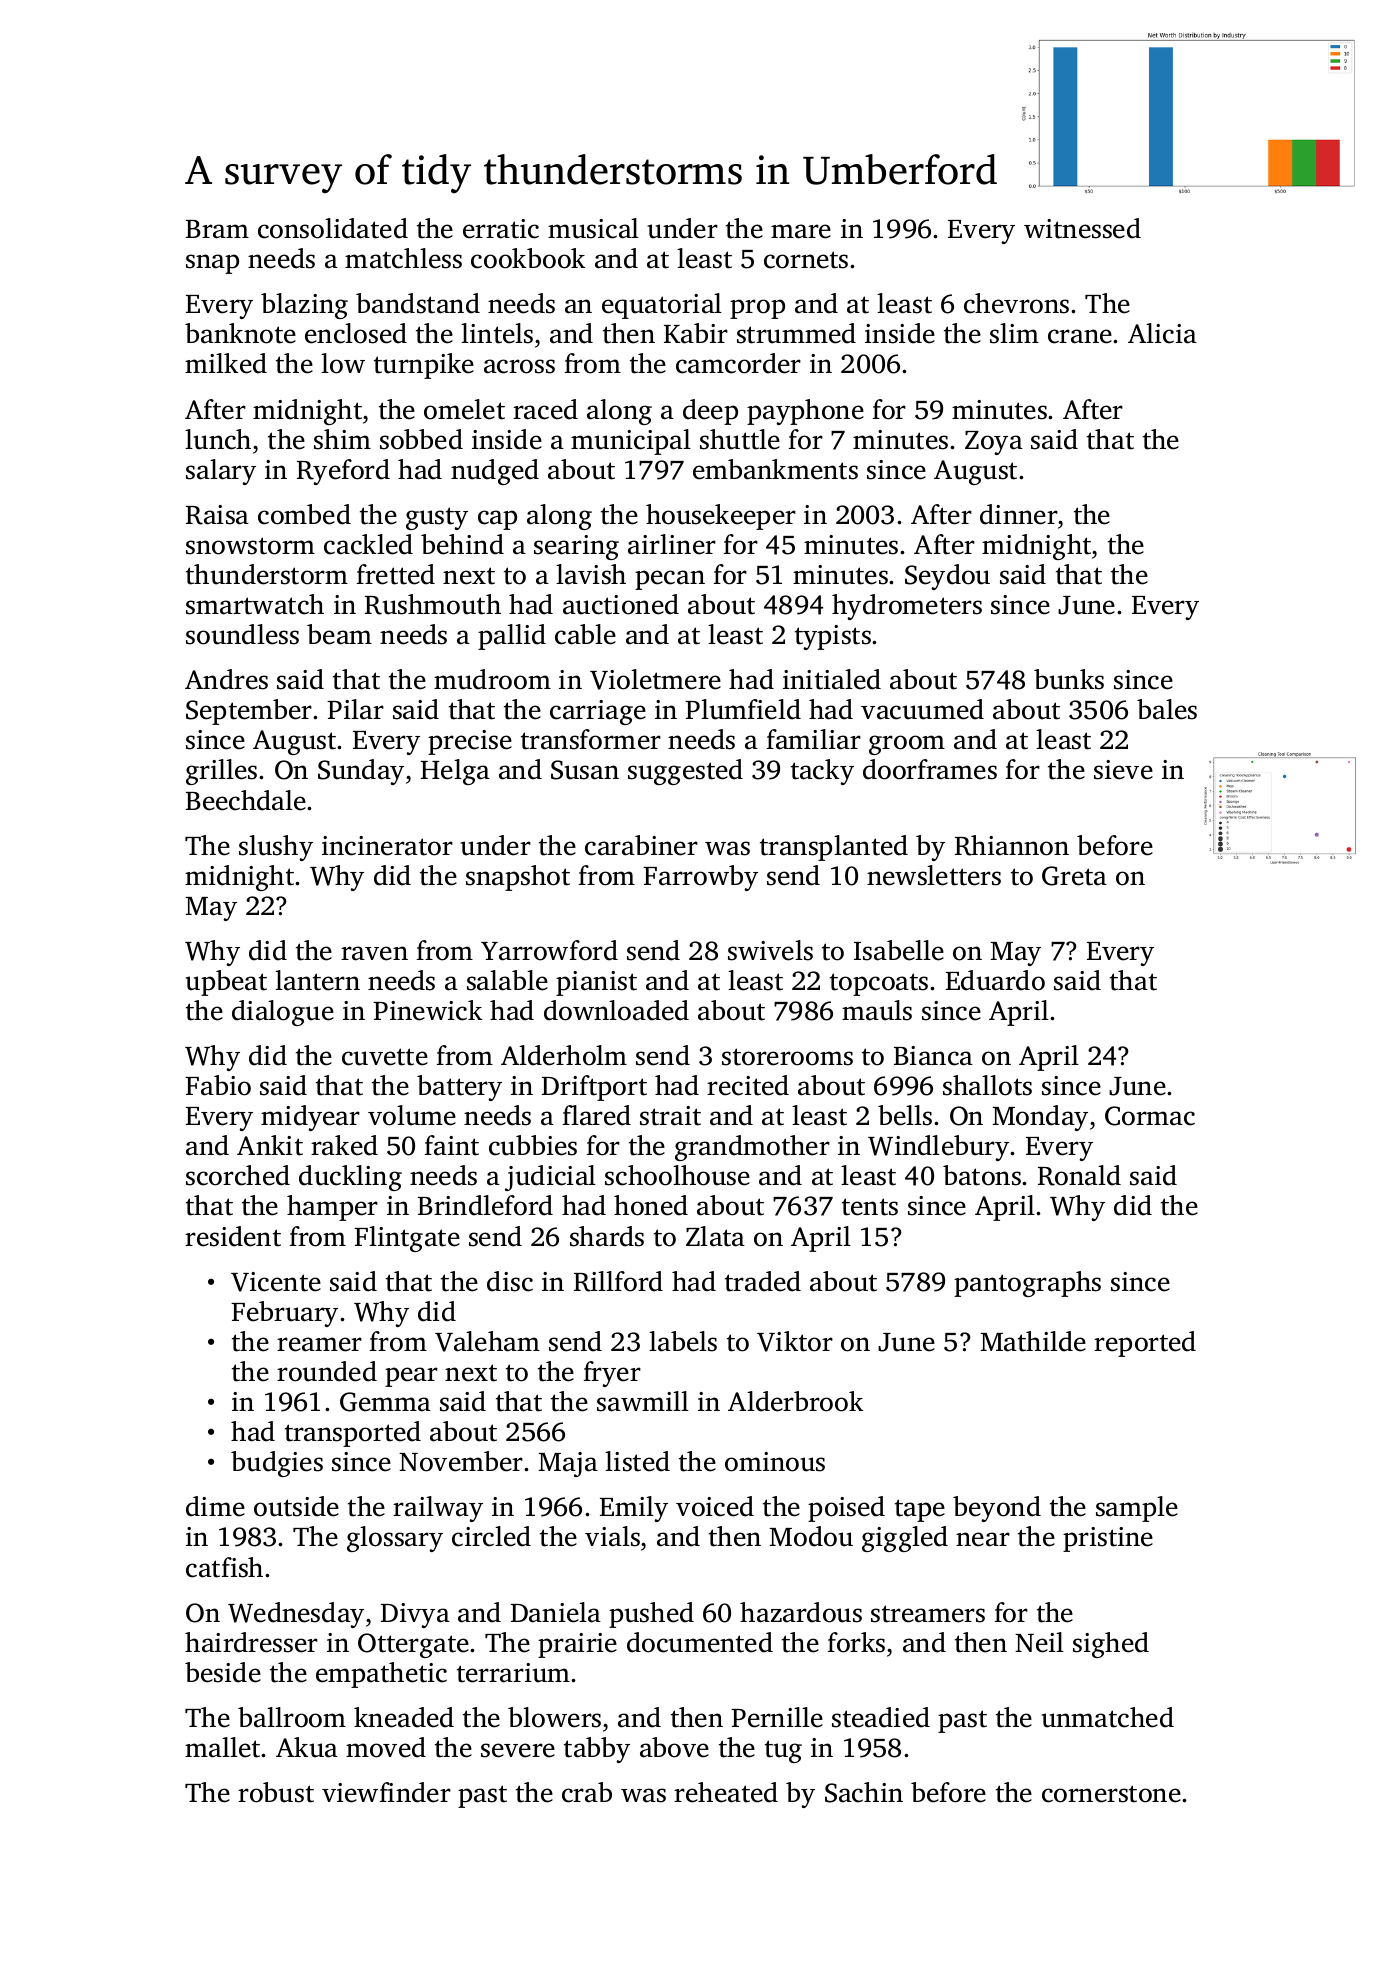  Describe the element at coordinates (587, 1792) in the document. I see `crab` at that location.
